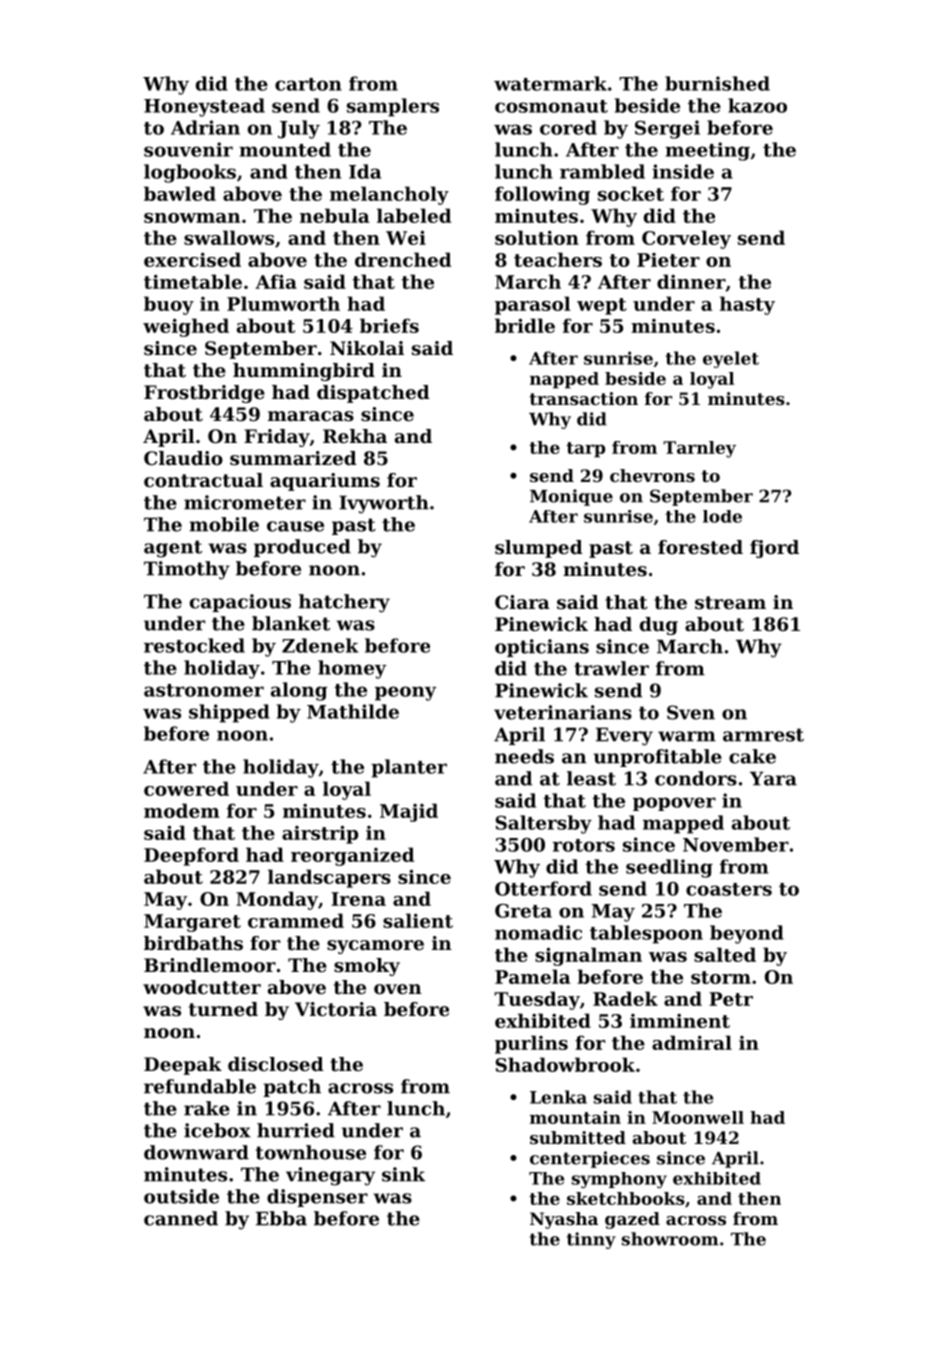  Describe the element at coordinates (186, 327) in the page. I see `weighed` at that location.
